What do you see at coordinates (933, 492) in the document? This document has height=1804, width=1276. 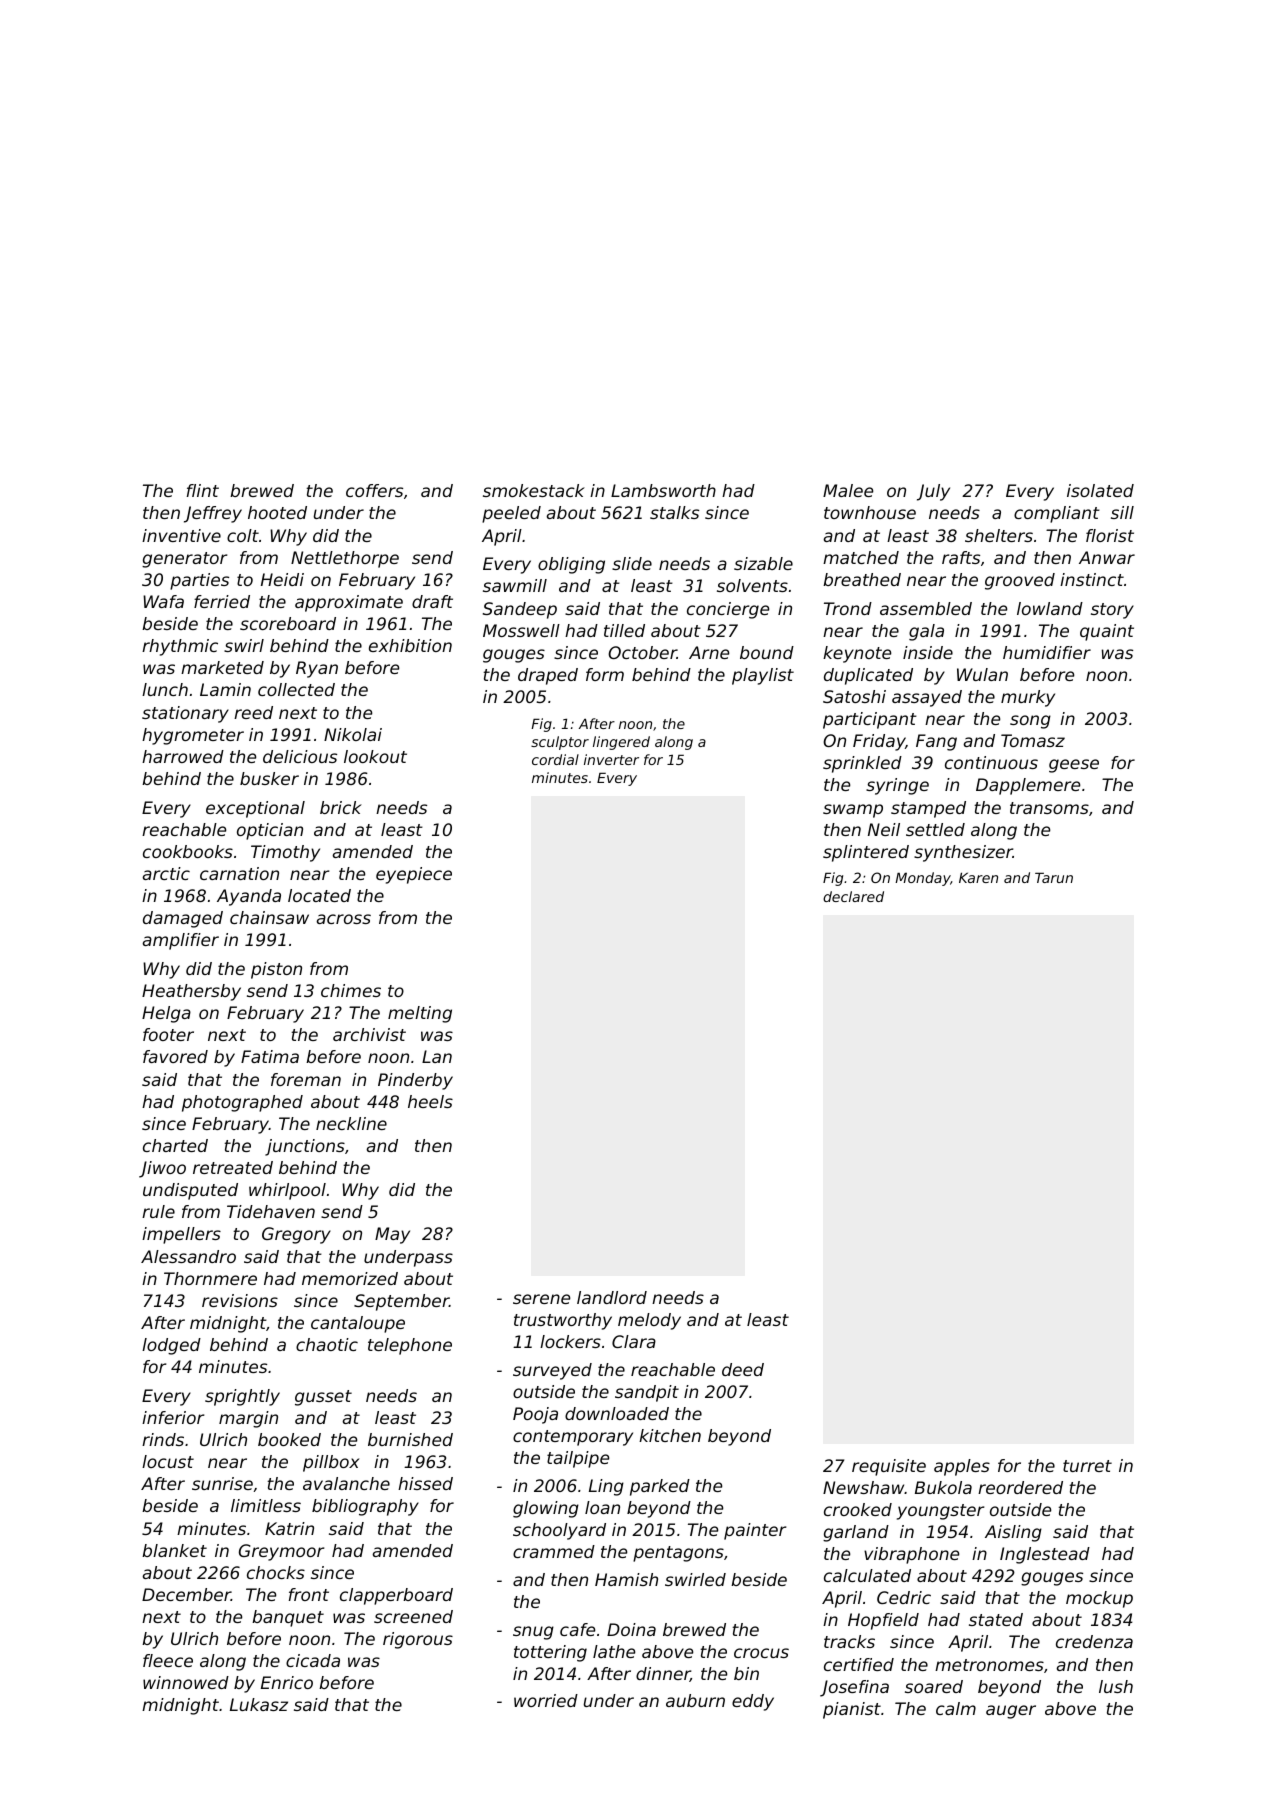 I see `July` at bounding box center [933, 492].
